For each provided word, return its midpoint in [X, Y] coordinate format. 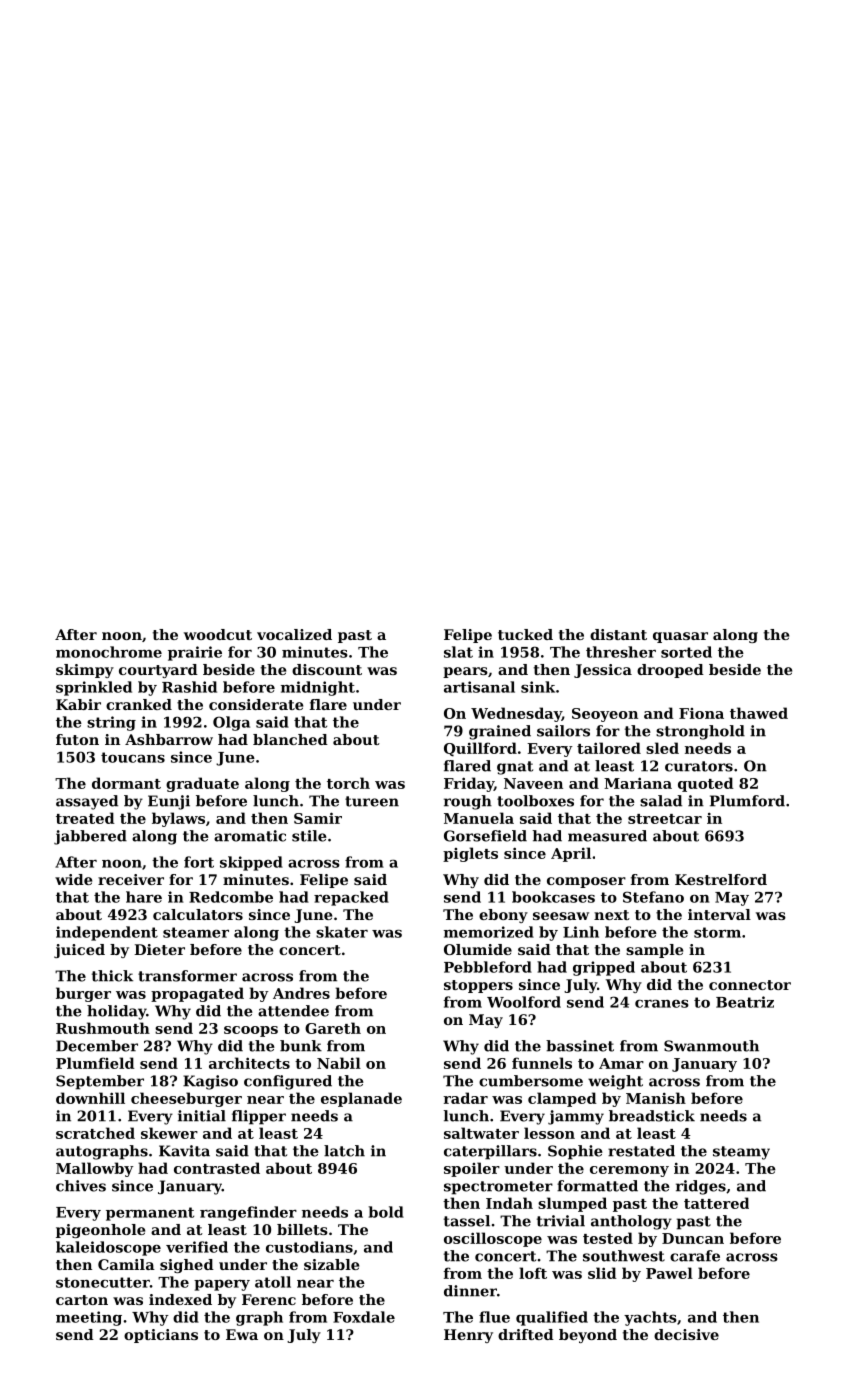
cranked [139, 704]
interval [719, 914]
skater [342, 932]
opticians [161, 1336]
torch [348, 783]
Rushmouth [103, 1028]
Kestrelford [721, 879]
